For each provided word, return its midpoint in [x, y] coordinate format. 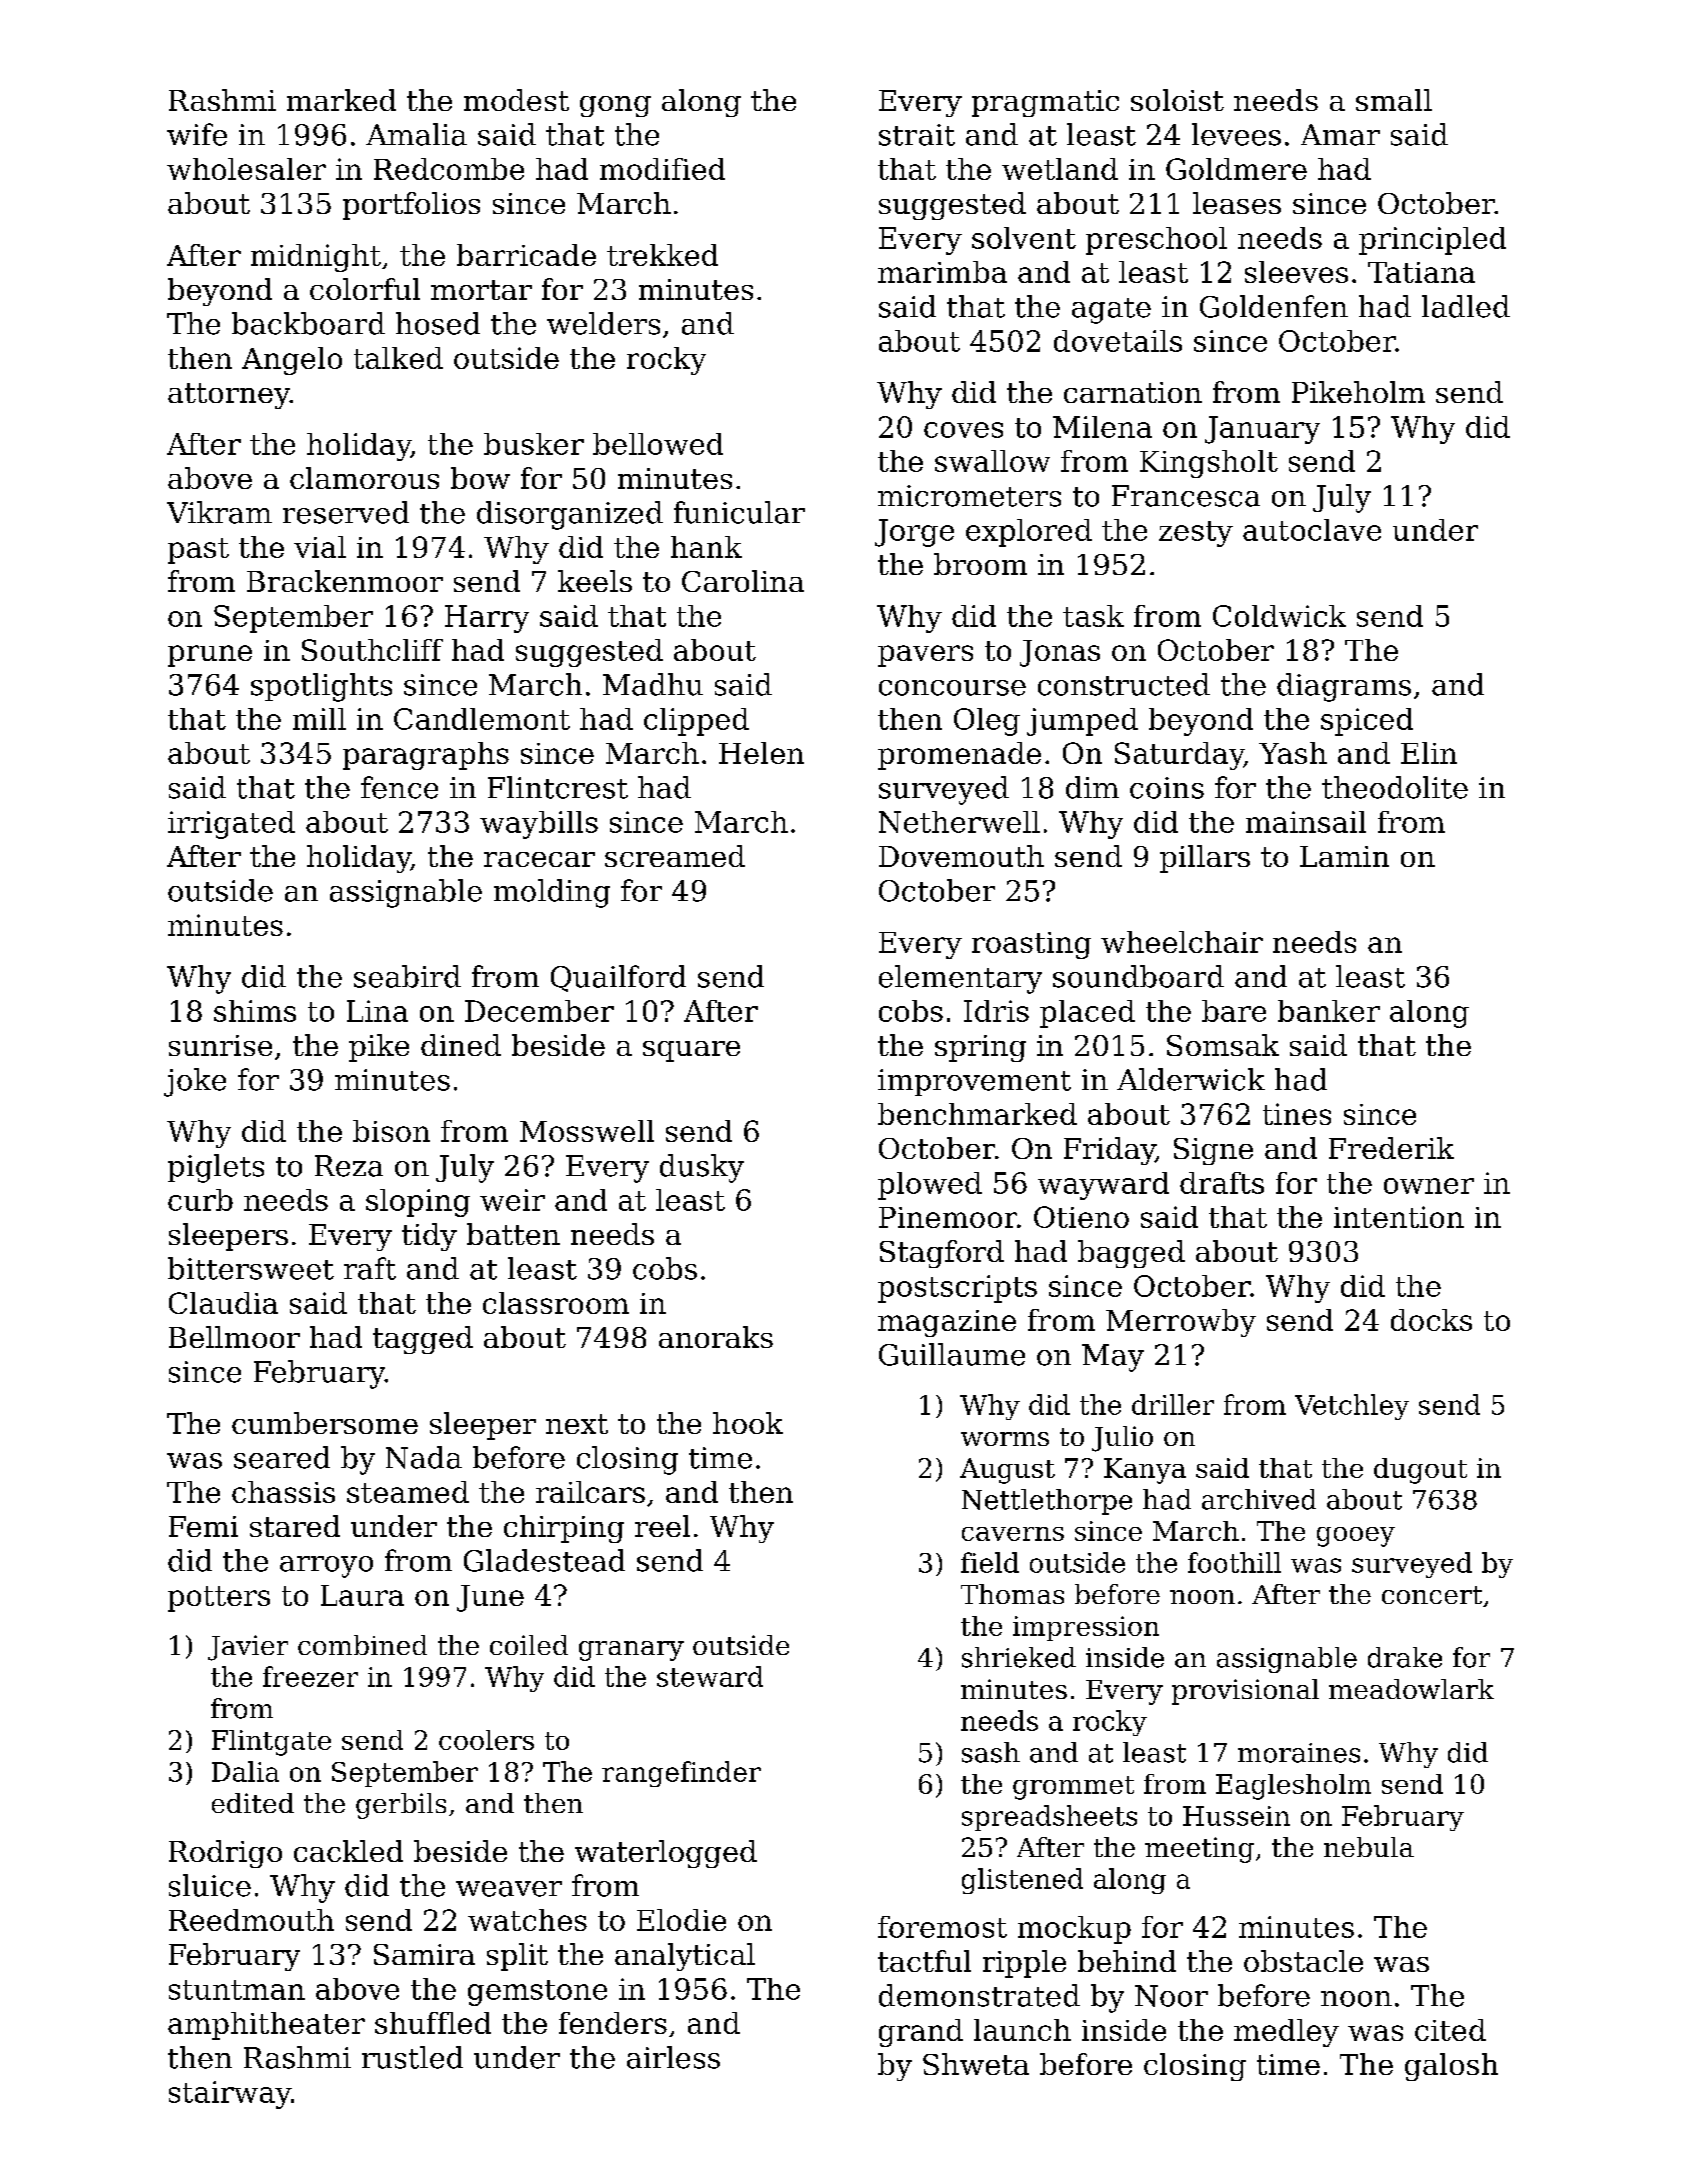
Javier [248, 1648]
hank [706, 547]
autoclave [1312, 530]
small [1394, 100]
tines [1297, 1114]
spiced [1367, 722]
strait [917, 135]
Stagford [942, 1254]
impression [1086, 1628]
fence [399, 787]
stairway [230, 2095]
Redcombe [449, 169]
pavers [925, 656]
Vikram [219, 512]
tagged [423, 1340]
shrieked [1019, 1657]
